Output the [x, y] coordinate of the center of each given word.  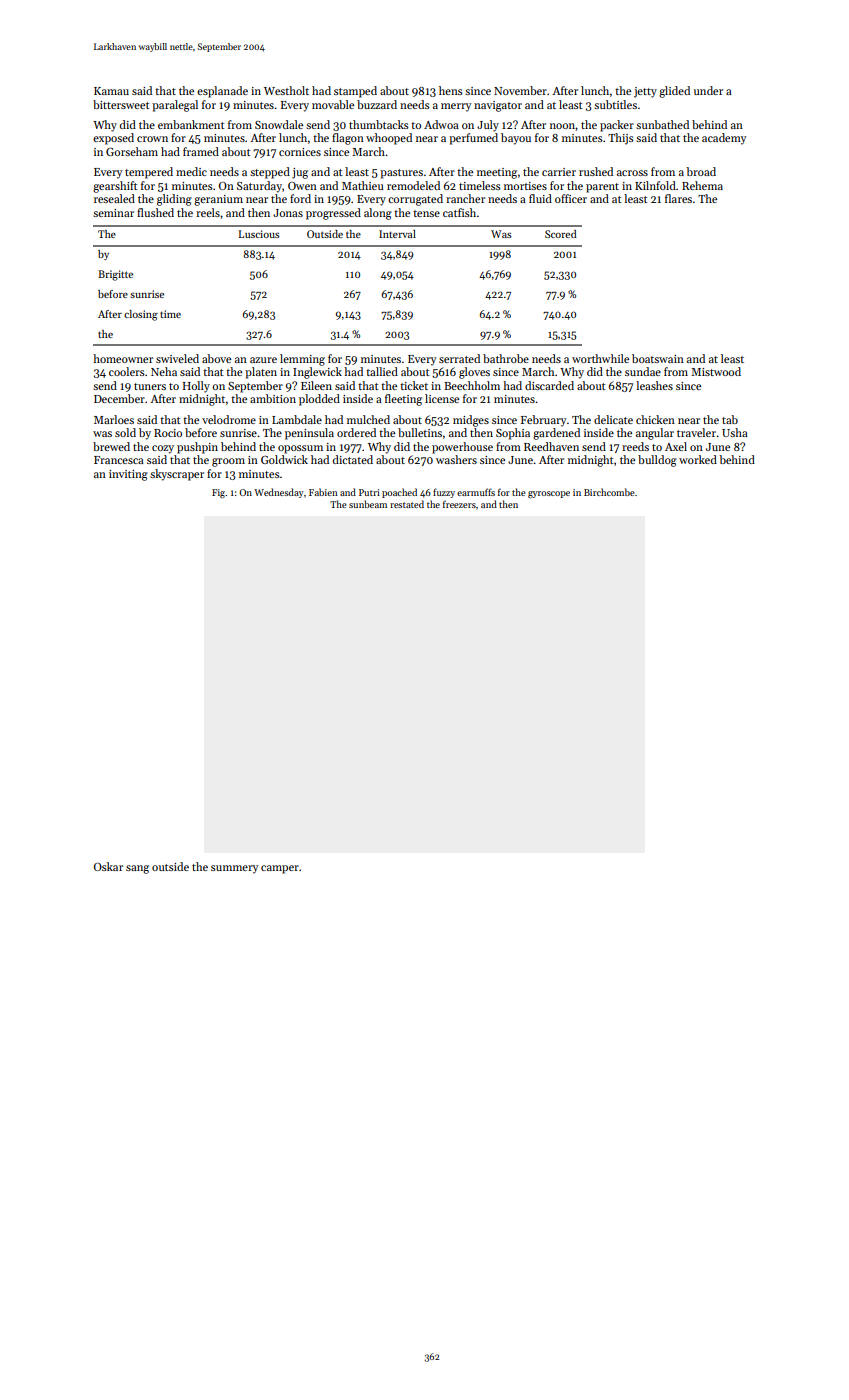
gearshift [115, 187]
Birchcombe [609, 492]
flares [678, 198]
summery [234, 869]
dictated [353, 459]
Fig [218, 493]
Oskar [108, 866]
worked [698, 459]
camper [280, 869]
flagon [348, 139]
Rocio [168, 433]
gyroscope [549, 494]
